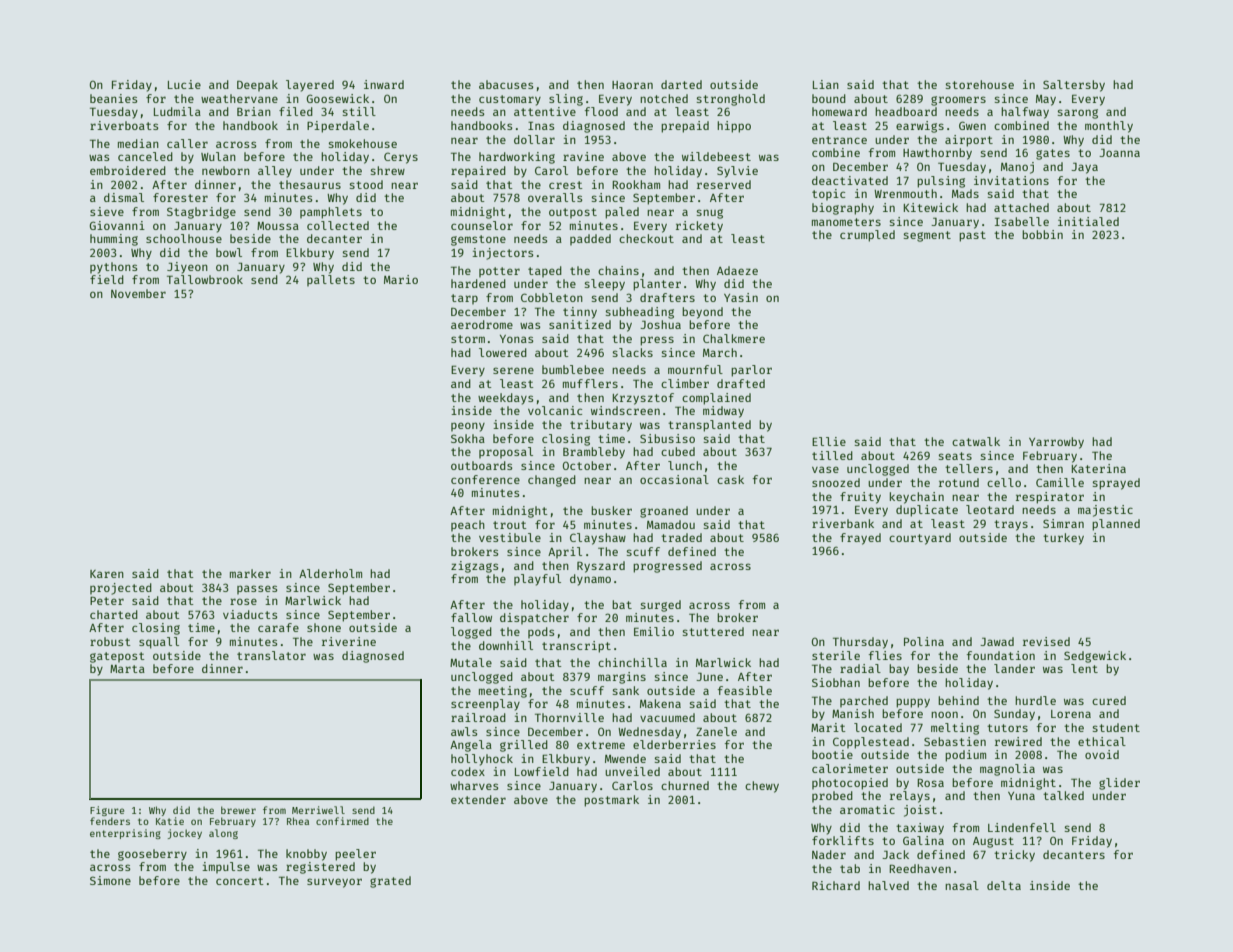  Describe the element at coordinates (481, 465) in the document. I see `outboards` at that location.
